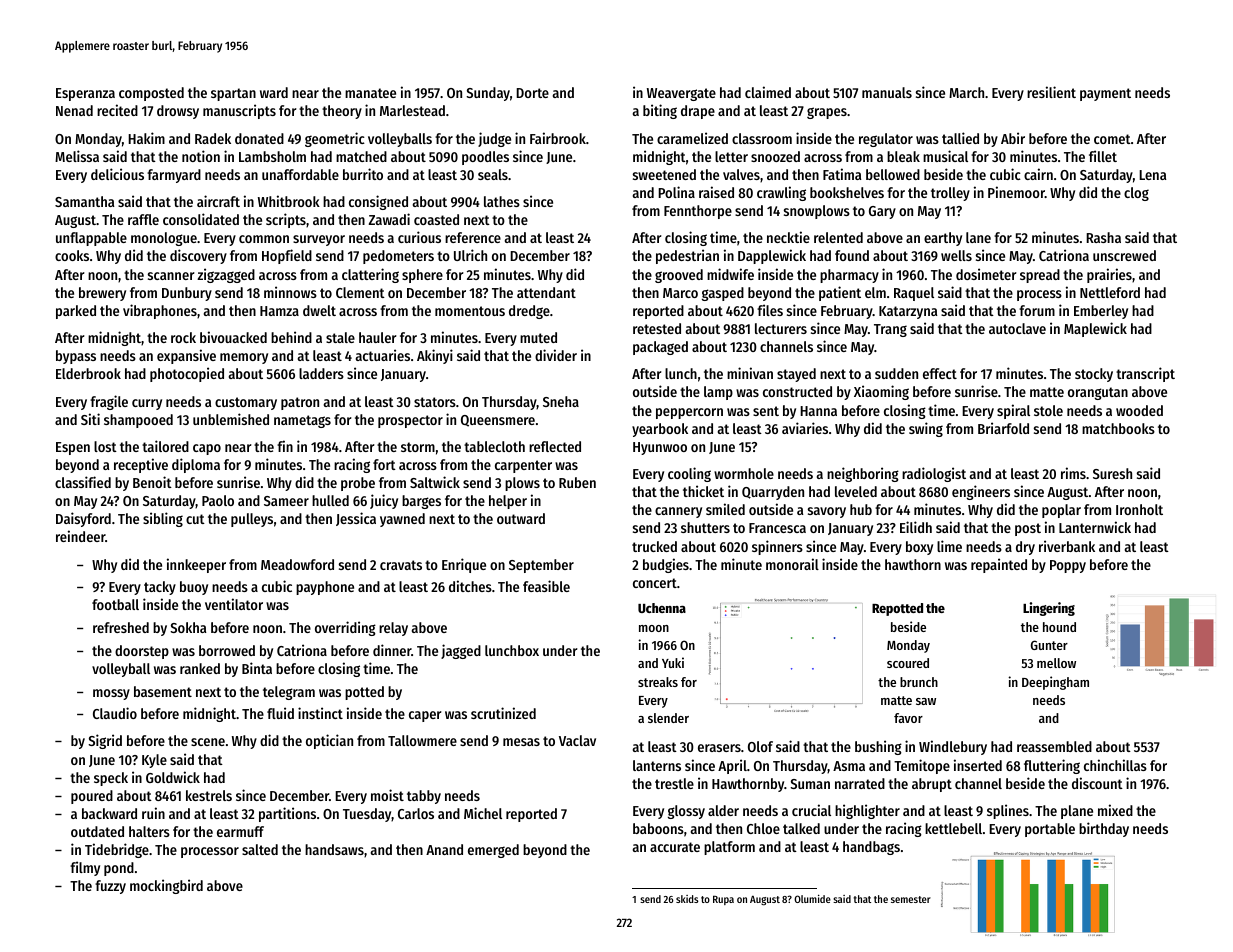 The image size is (1233, 952). I want to click on minnows, so click(290, 292).
